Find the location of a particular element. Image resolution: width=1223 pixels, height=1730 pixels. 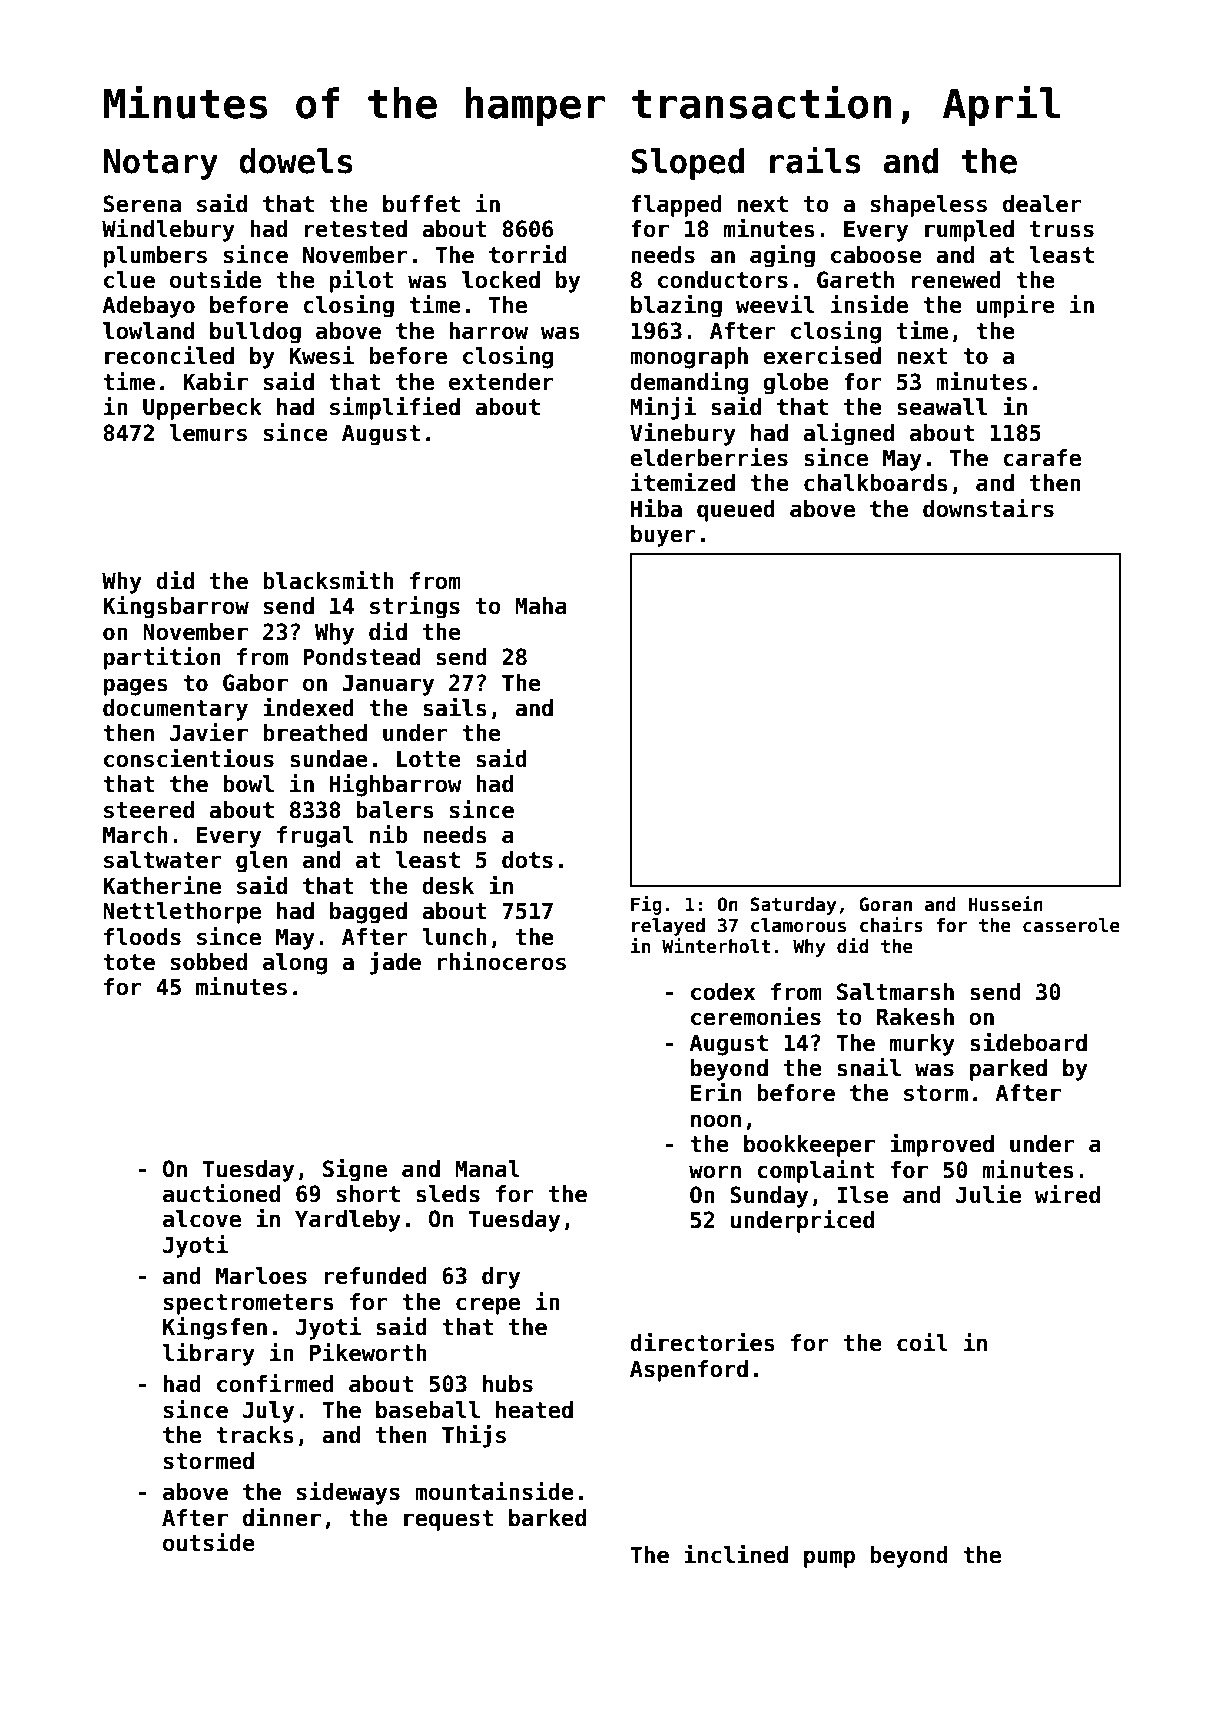

downstairs is located at coordinates (988, 508).
